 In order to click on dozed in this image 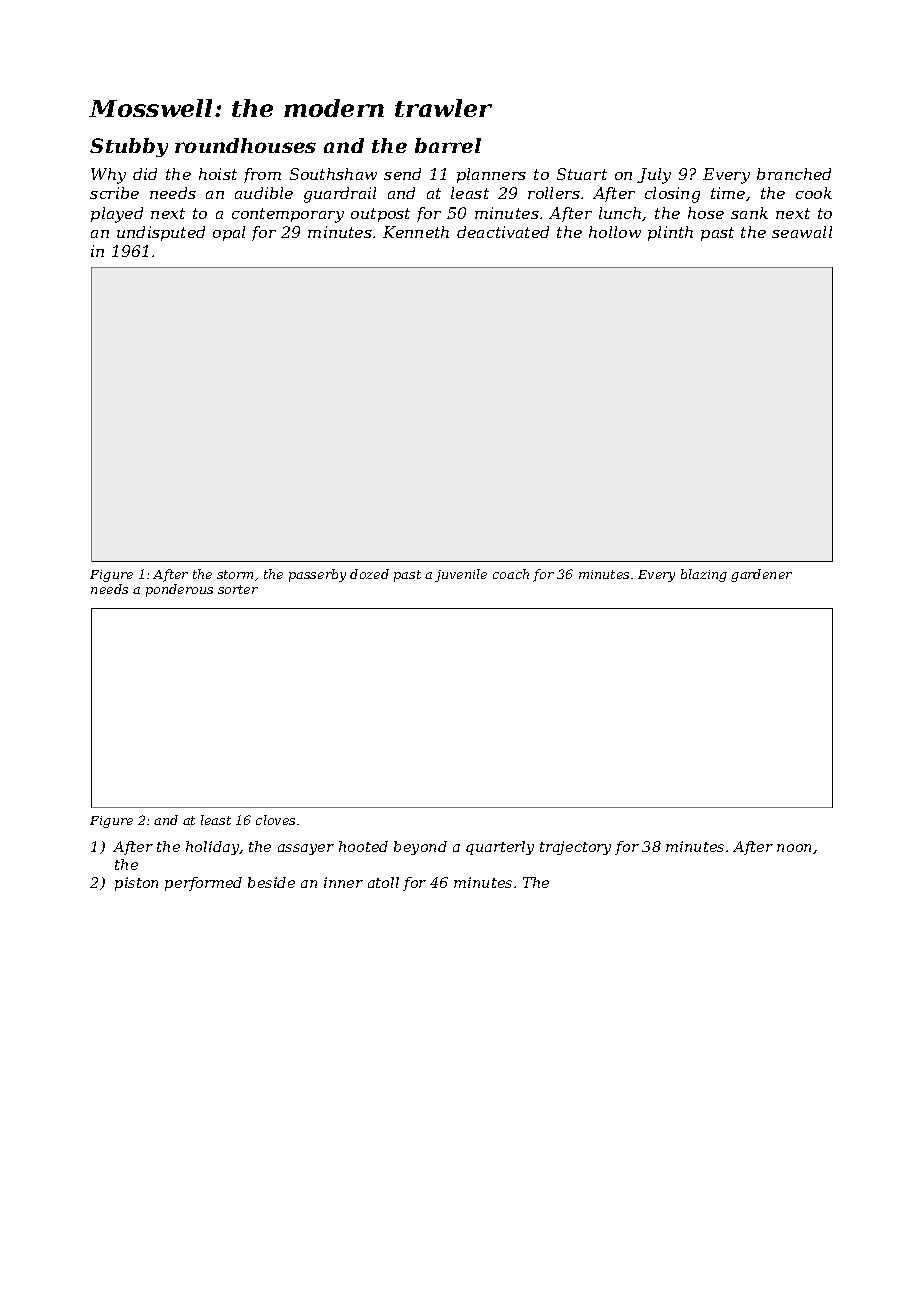, I will do `click(369, 574)`.
